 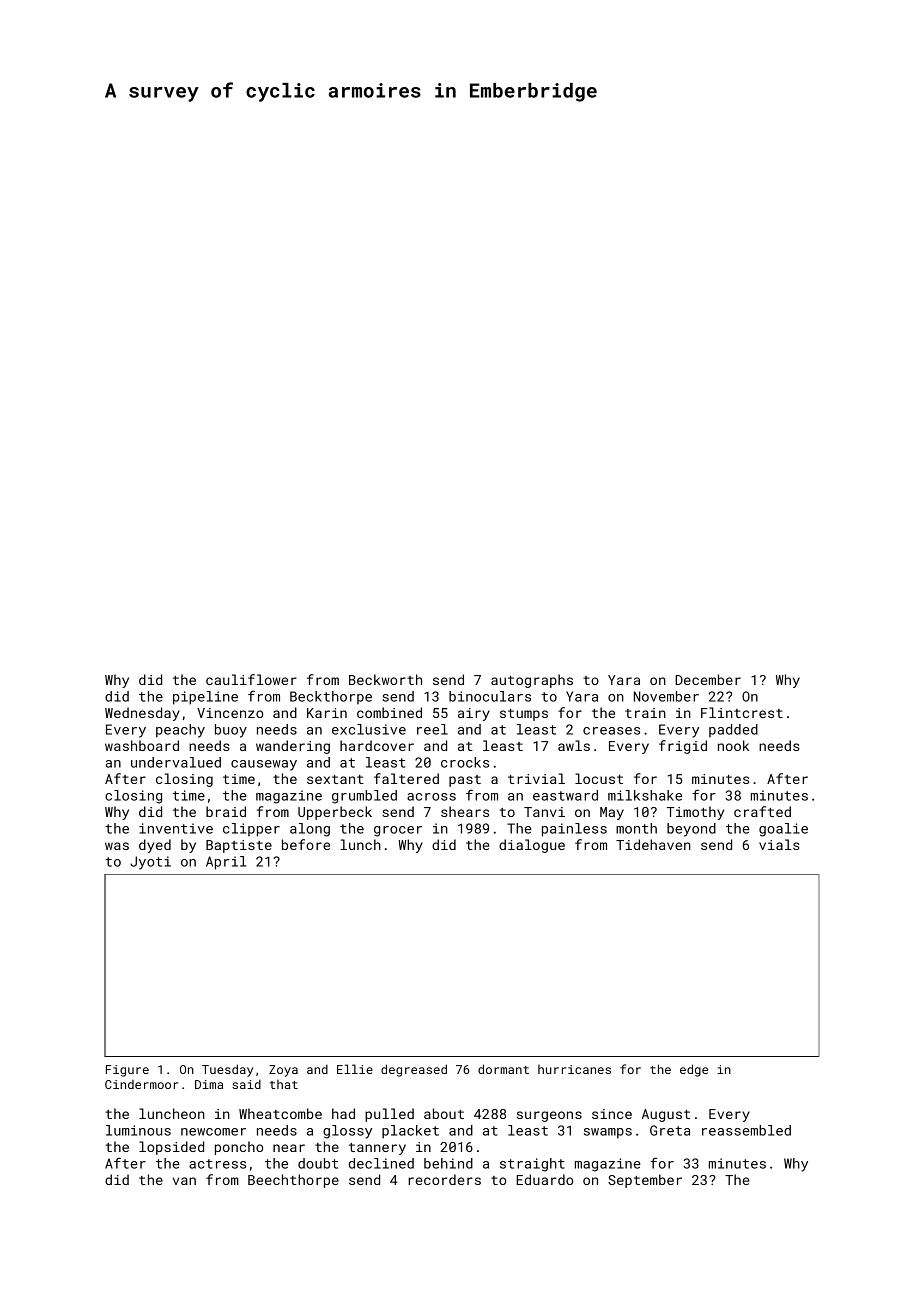 I want to click on doubt, so click(x=318, y=1163).
